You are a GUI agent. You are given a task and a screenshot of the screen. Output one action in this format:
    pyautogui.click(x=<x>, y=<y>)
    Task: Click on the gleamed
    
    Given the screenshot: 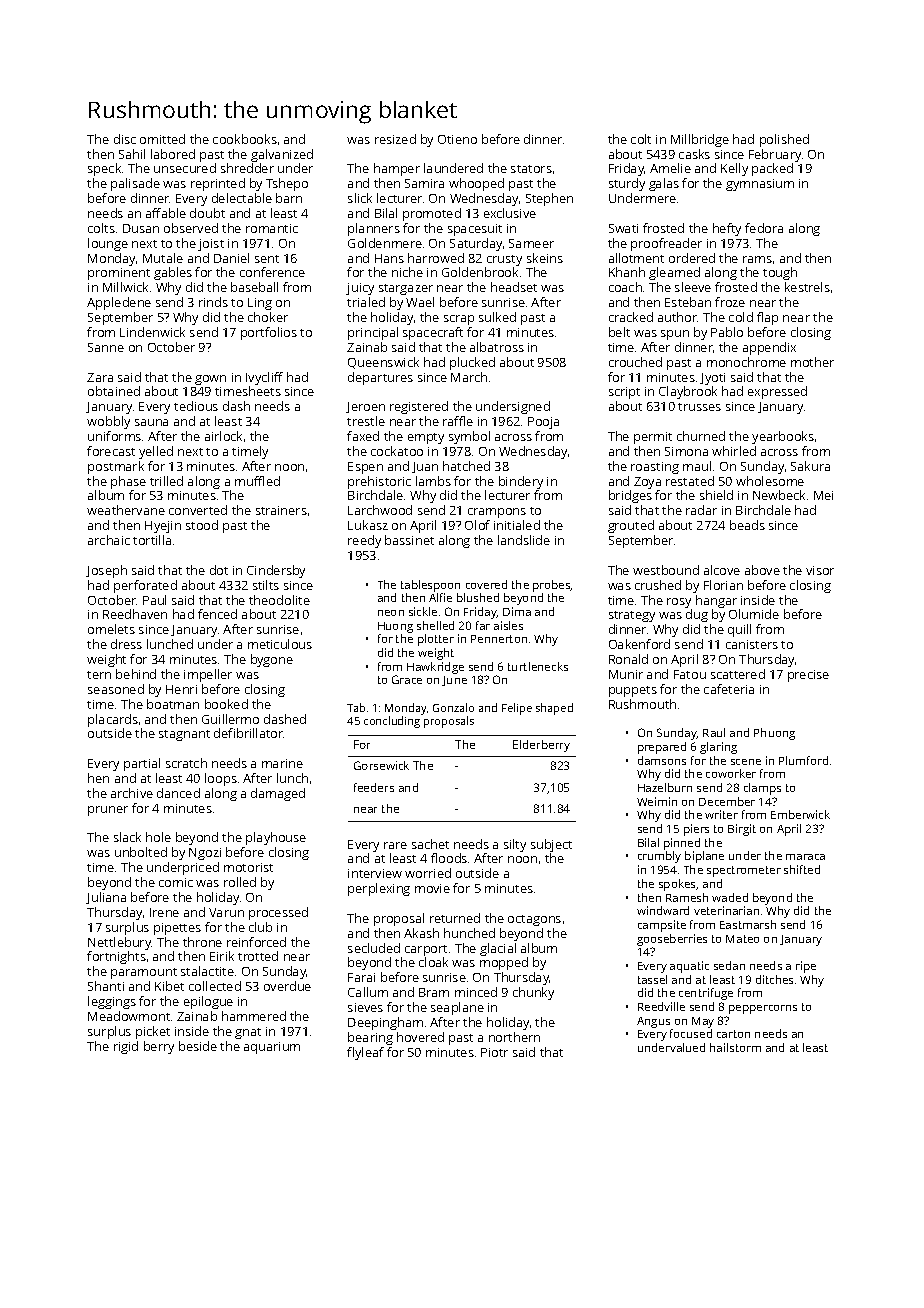 What is the action you would take?
    pyautogui.click(x=674, y=273)
